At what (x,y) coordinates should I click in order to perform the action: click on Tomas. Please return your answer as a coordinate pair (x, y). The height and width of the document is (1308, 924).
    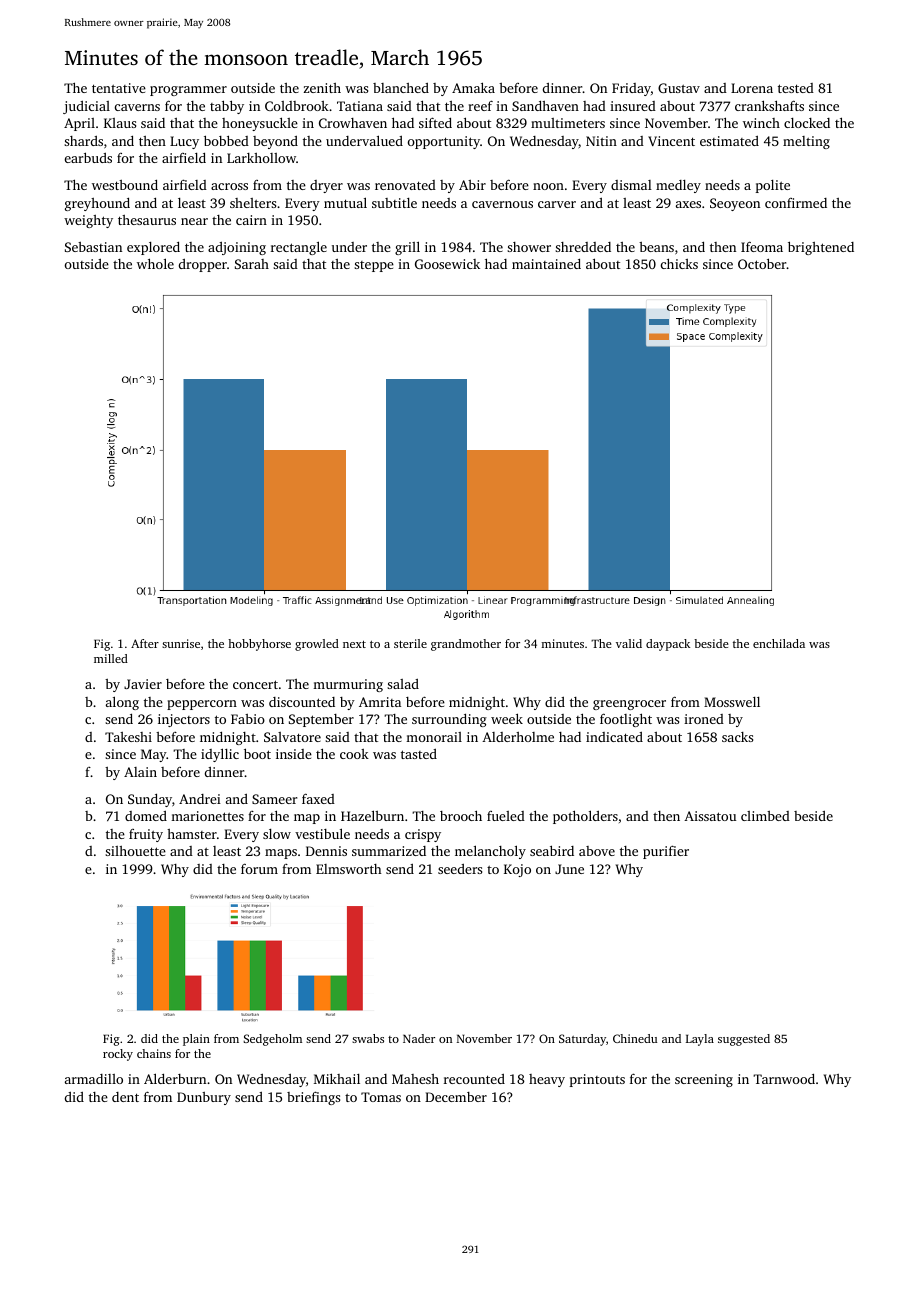
    Looking at the image, I should click on (381, 1097).
